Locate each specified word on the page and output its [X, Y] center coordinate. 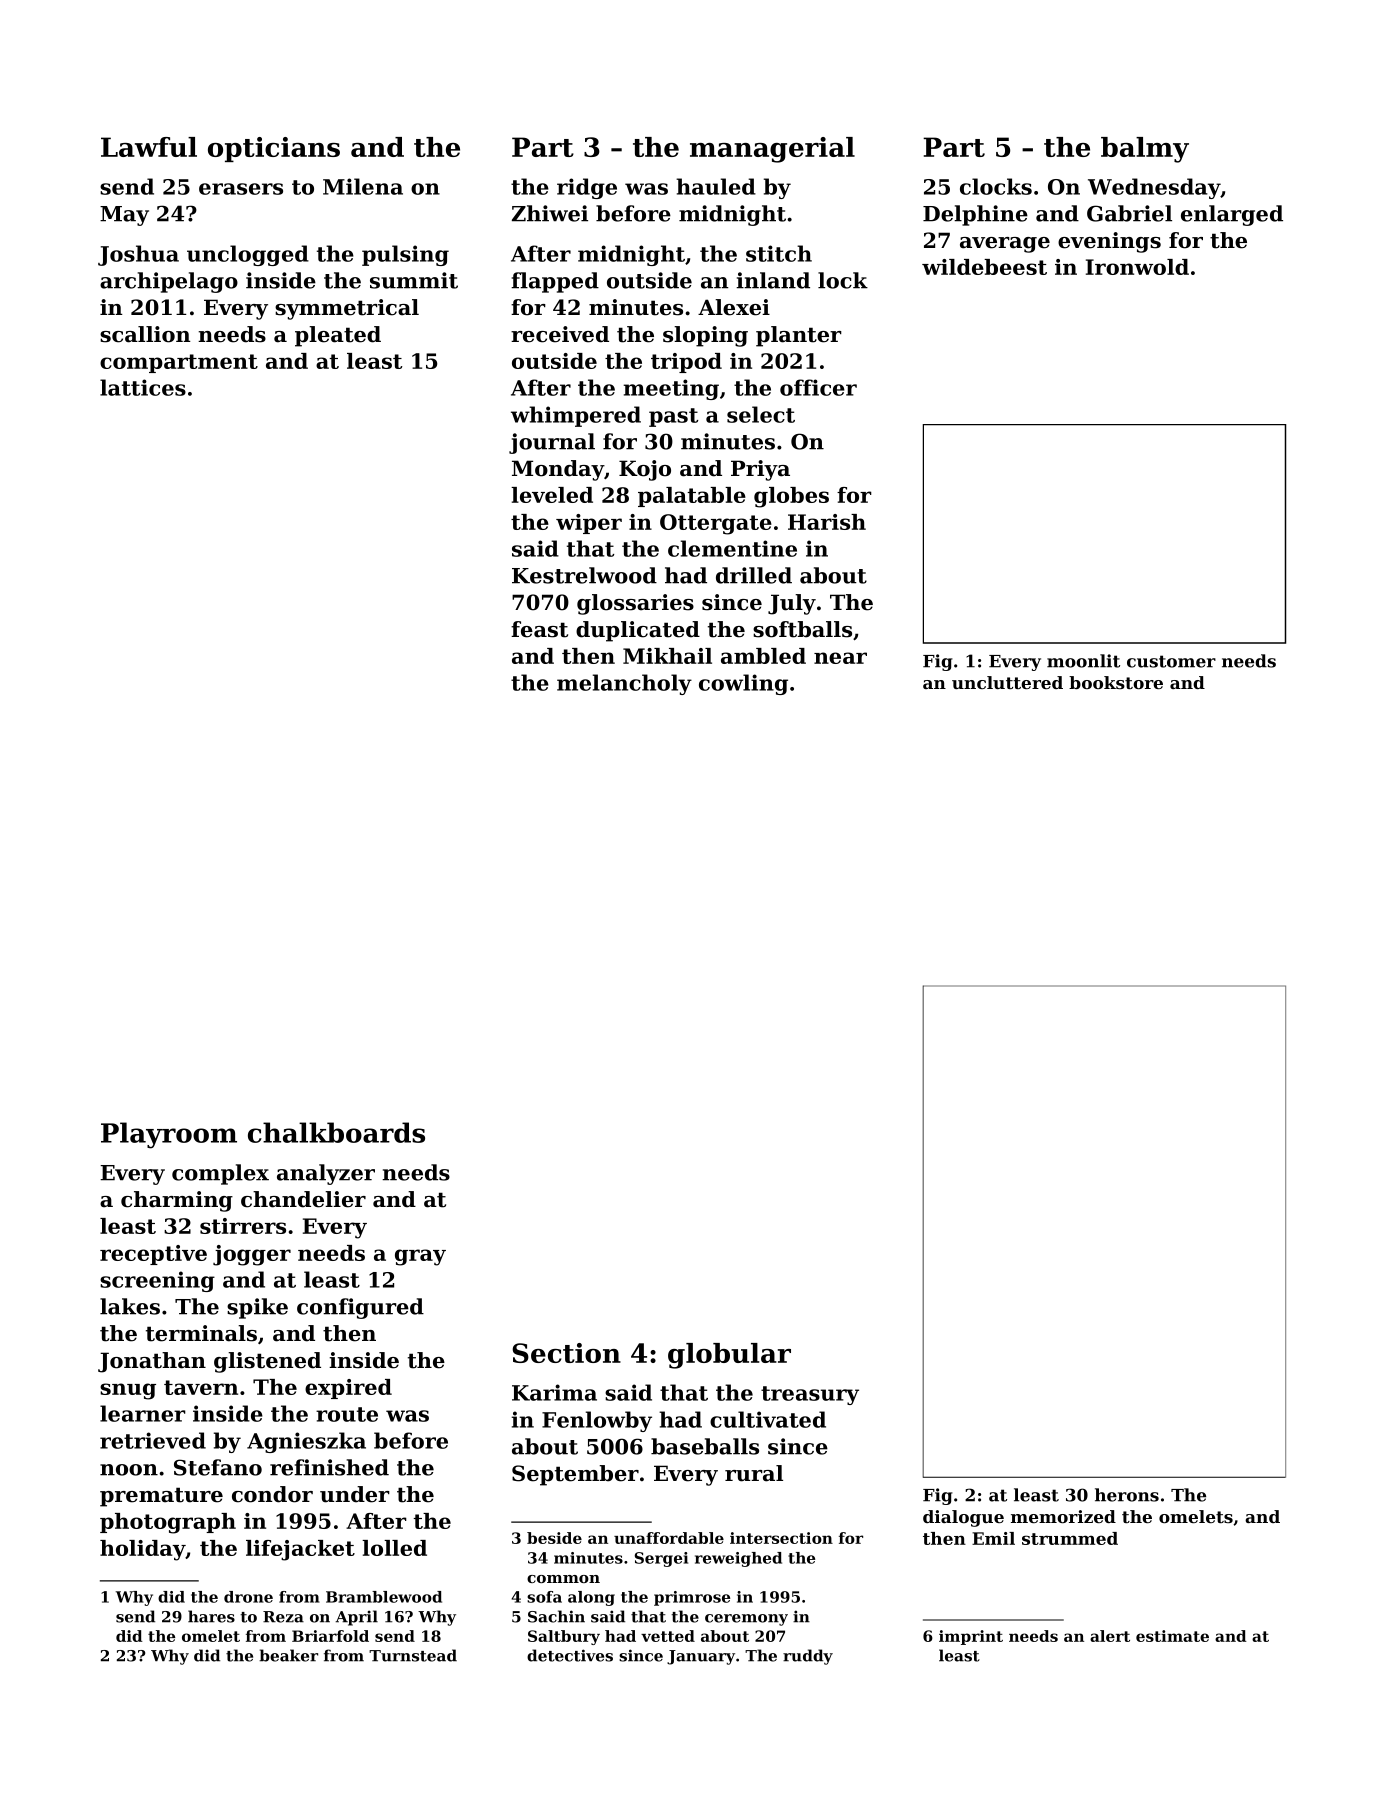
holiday [143, 1550]
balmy [1145, 150]
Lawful [149, 147]
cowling [743, 684]
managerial [772, 150]
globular [729, 1356]
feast [539, 629]
